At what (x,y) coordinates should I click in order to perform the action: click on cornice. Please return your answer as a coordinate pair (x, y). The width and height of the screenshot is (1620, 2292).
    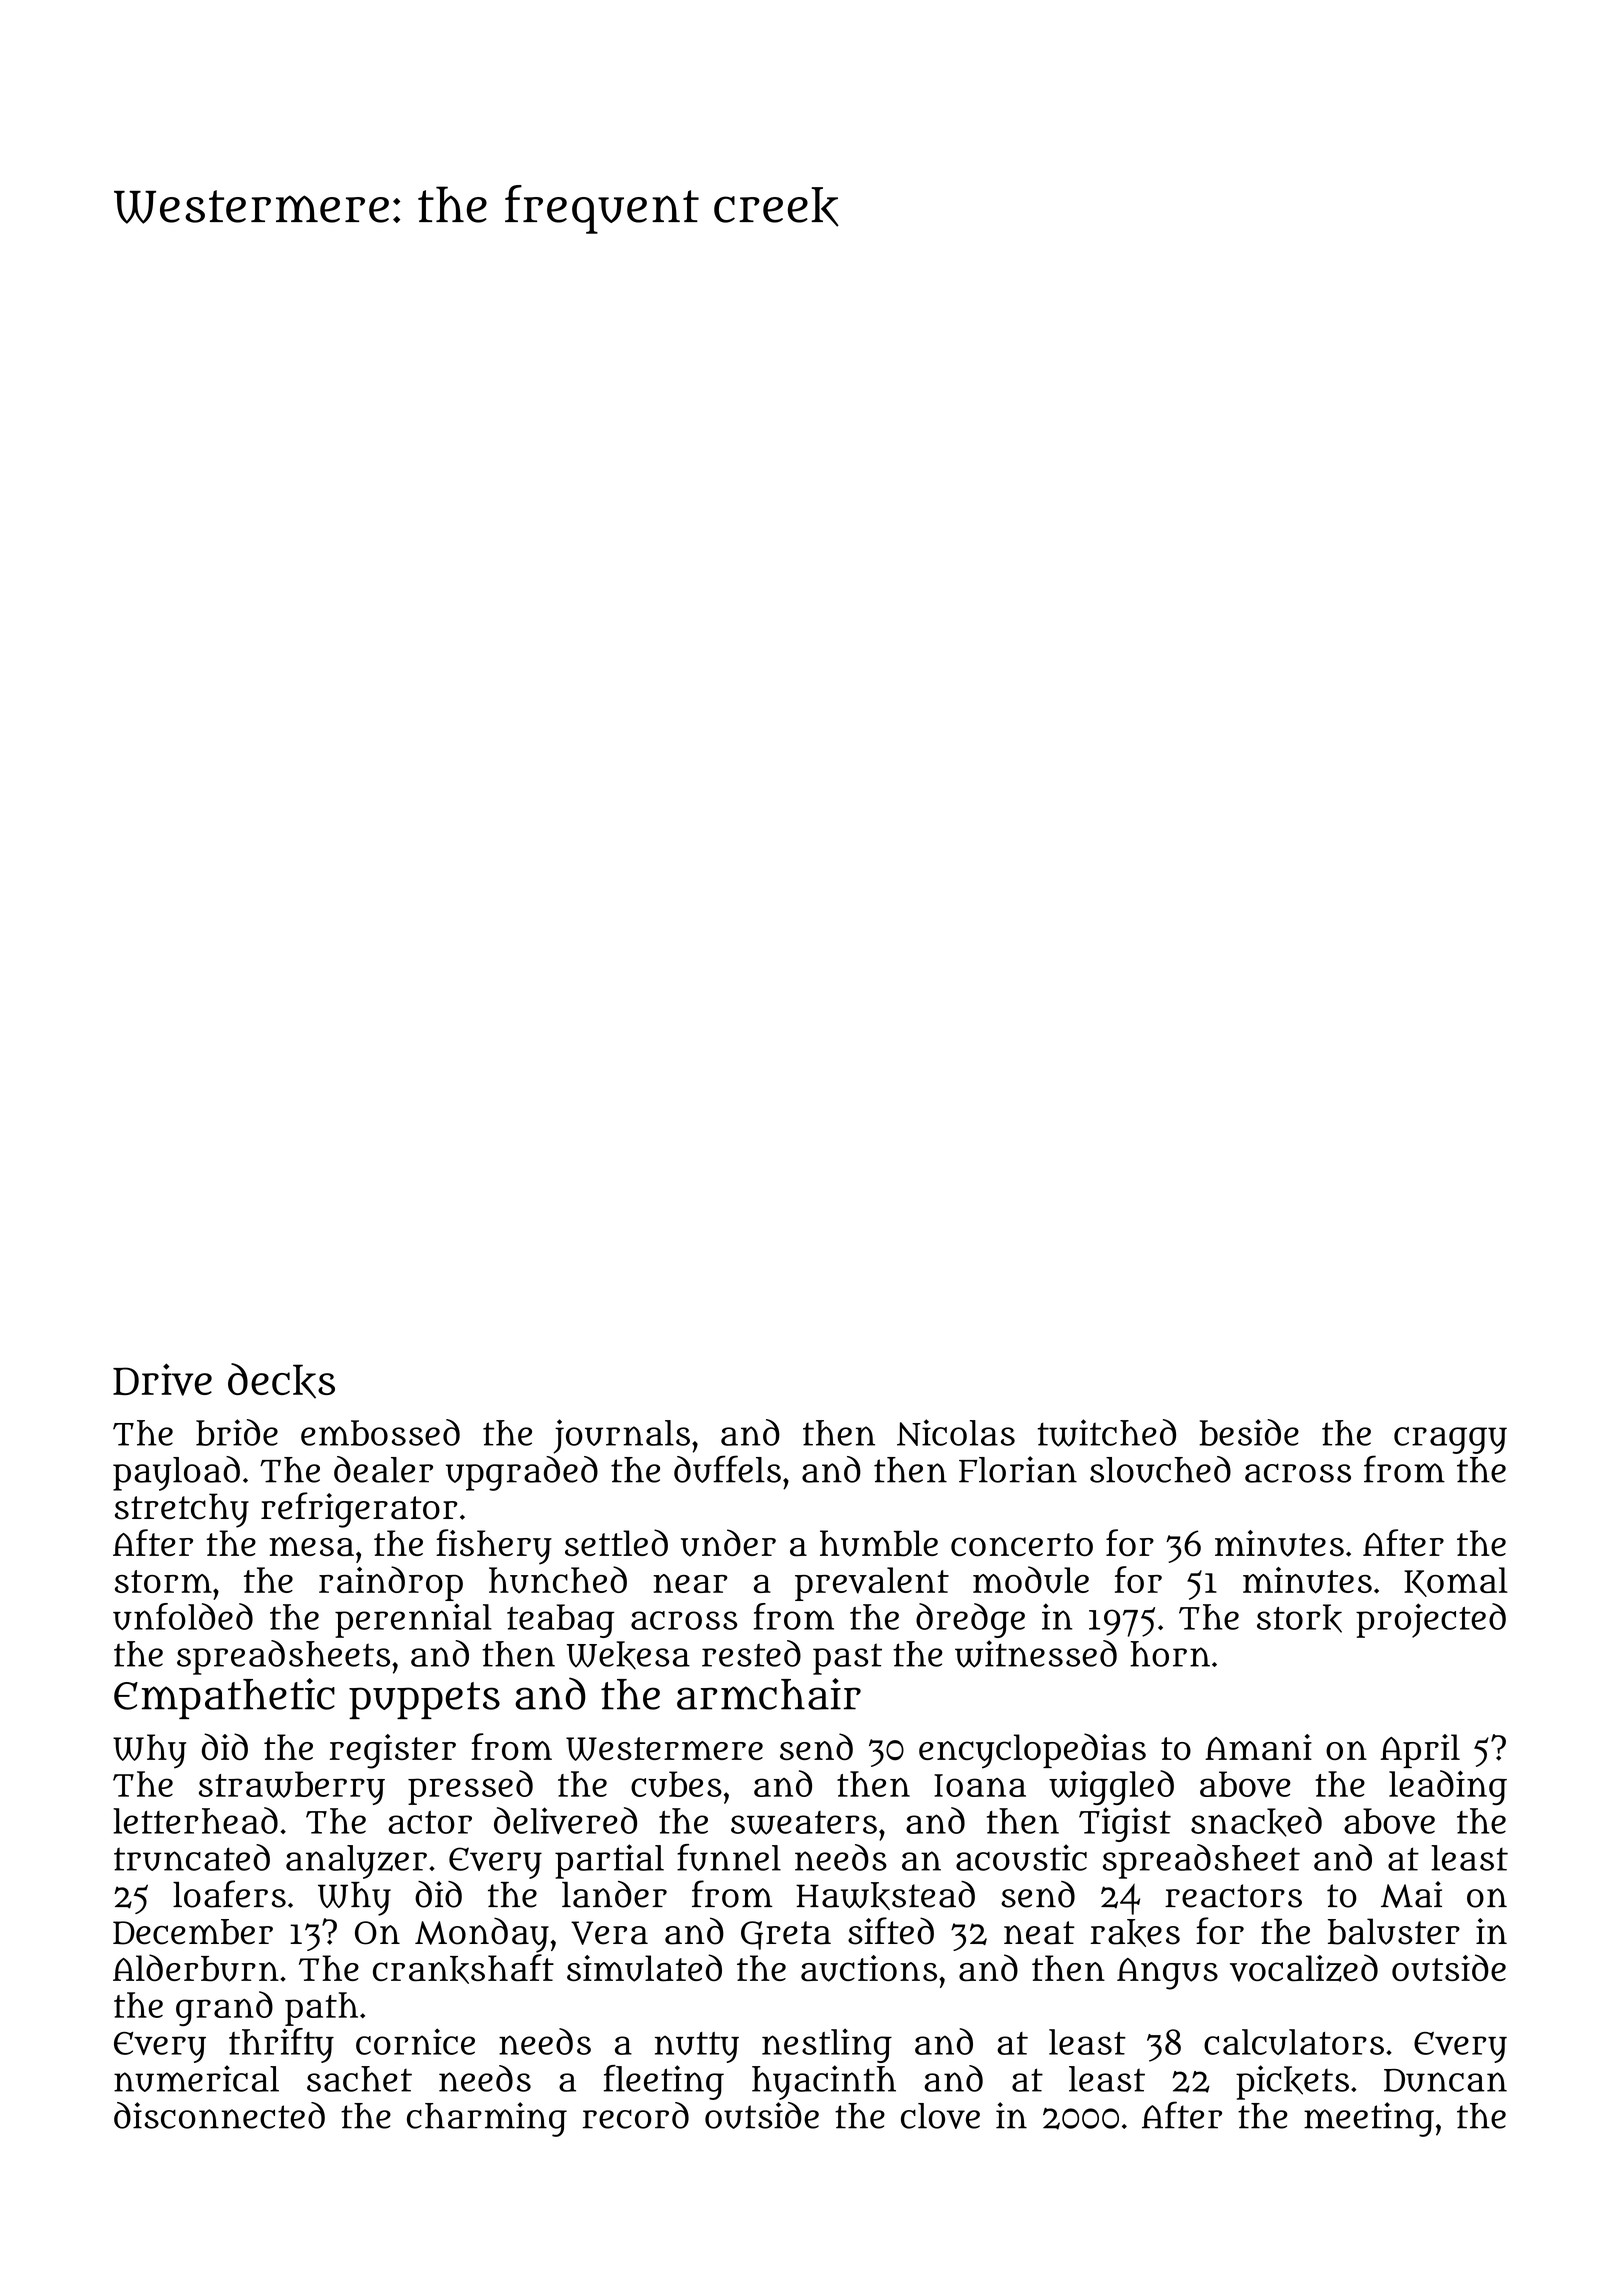
    Looking at the image, I should click on (415, 2041).
